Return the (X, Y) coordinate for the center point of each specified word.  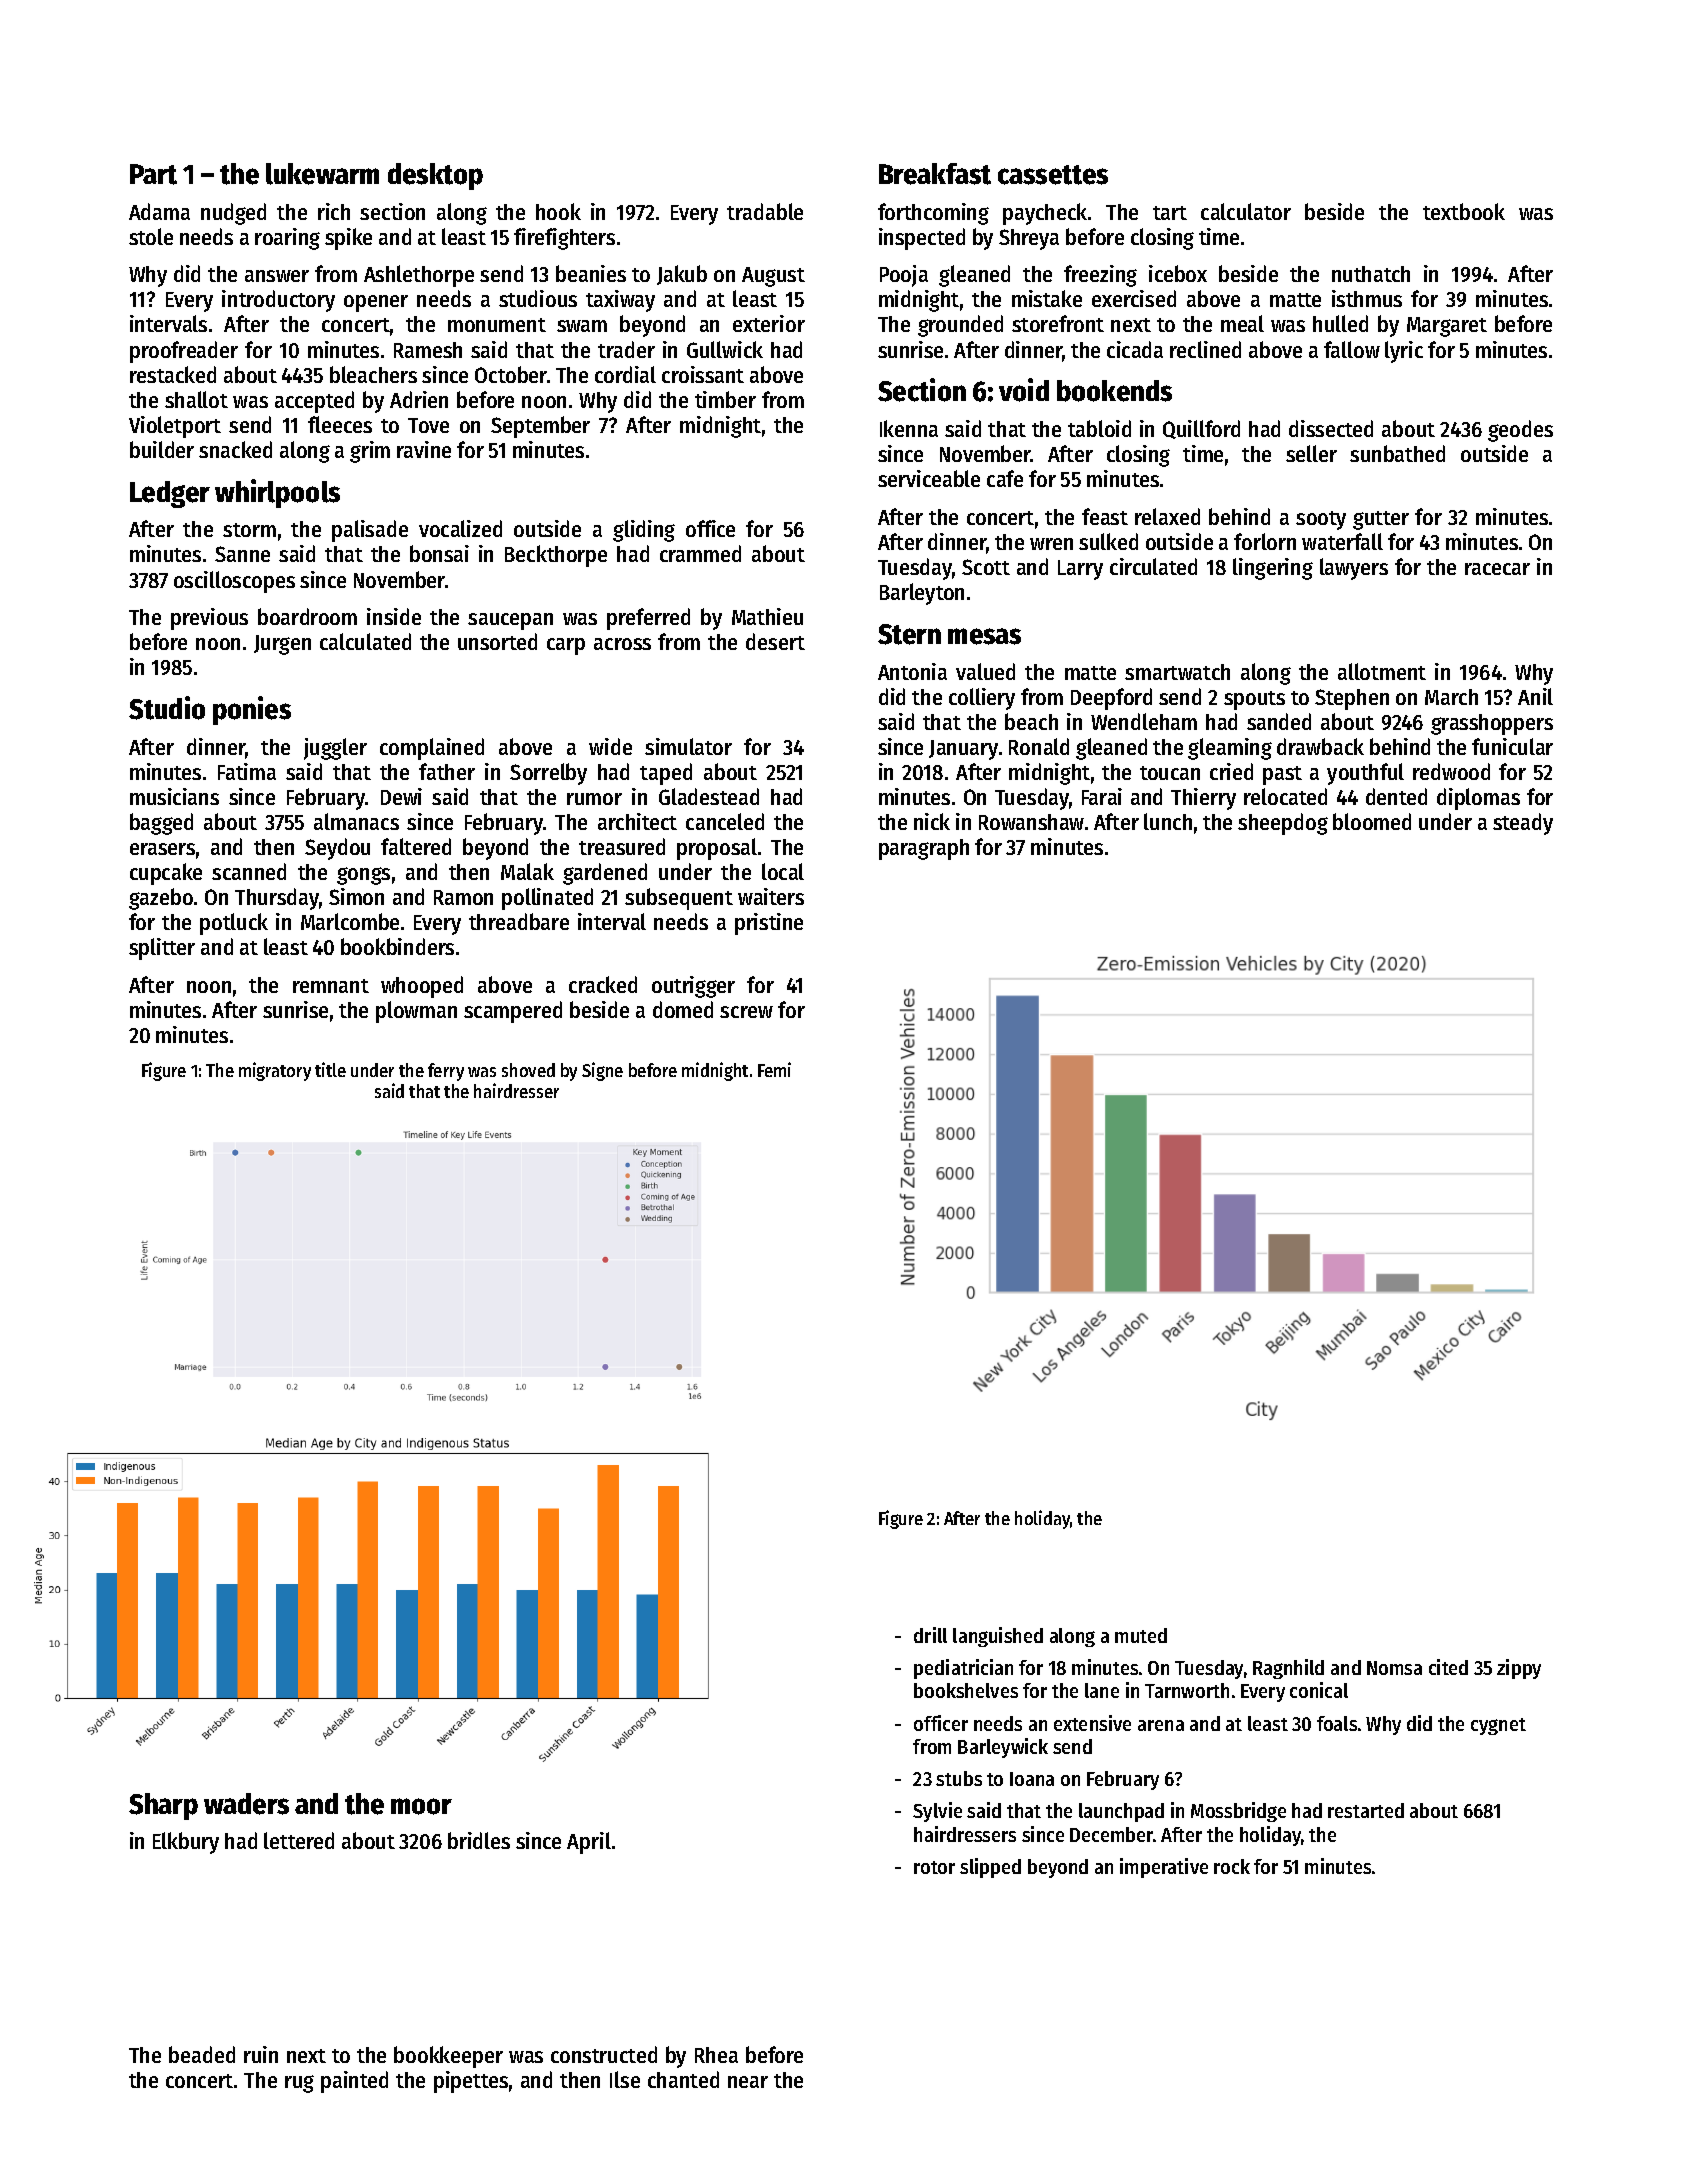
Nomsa (1394, 1668)
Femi (774, 1069)
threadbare (519, 921)
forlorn (1265, 541)
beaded (202, 2054)
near (748, 2082)
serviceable (929, 478)
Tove (428, 425)
